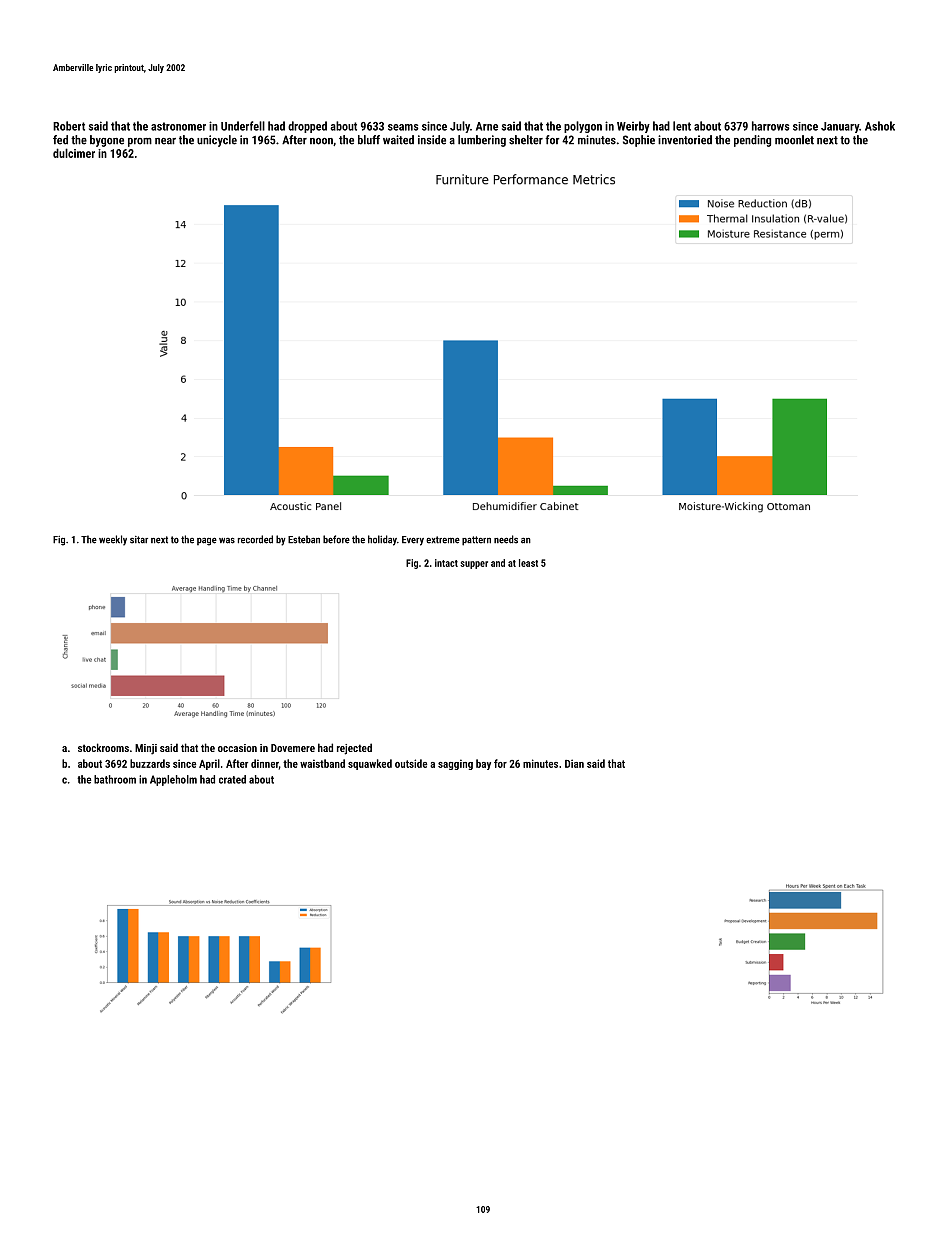  Describe the element at coordinates (476, 541) in the screenshot. I see `pattern` at that location.
